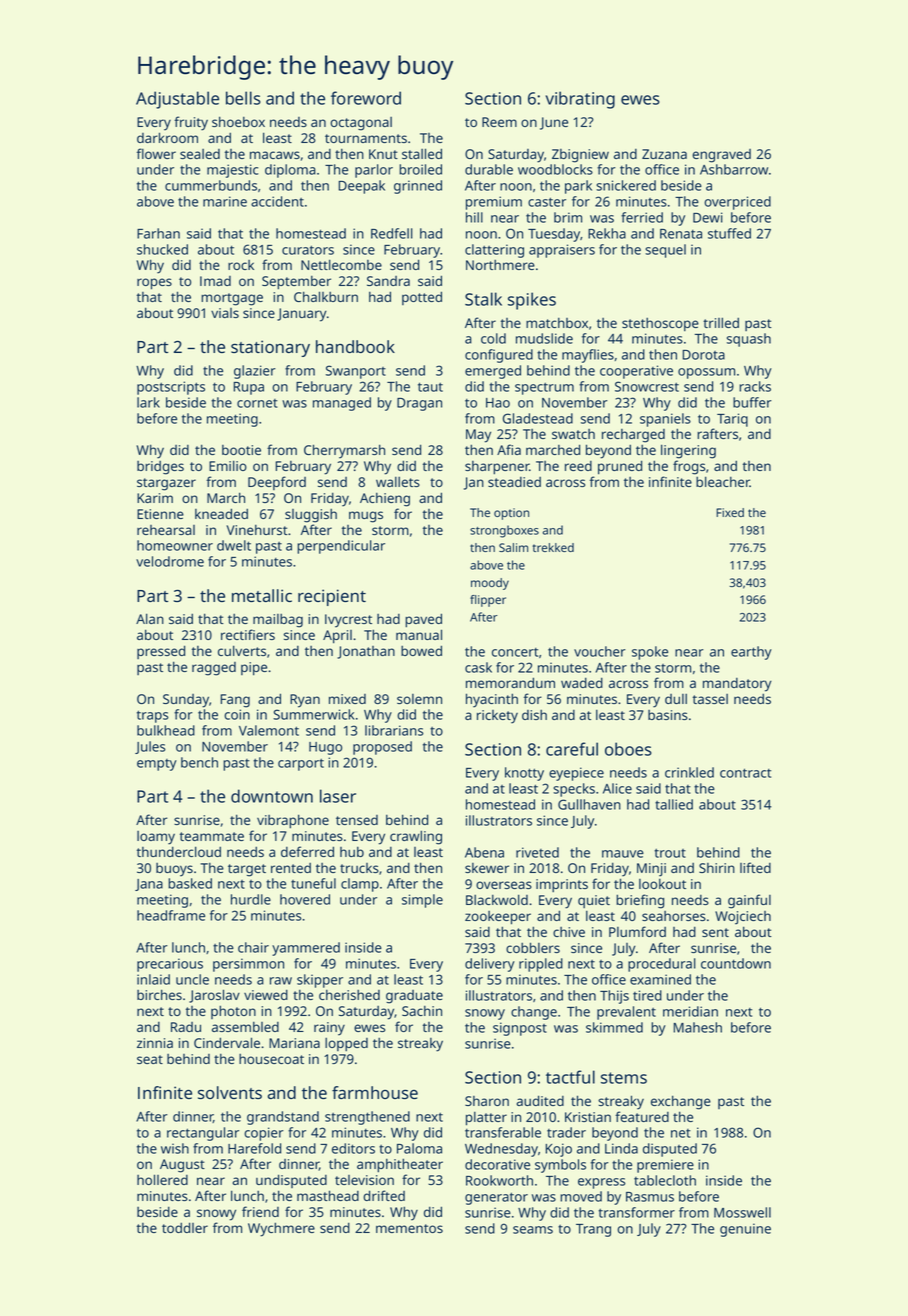  What do you see at coordinates (755, 867) in the screenshot?
I see `lifted` at bounding box center [755, 867].
